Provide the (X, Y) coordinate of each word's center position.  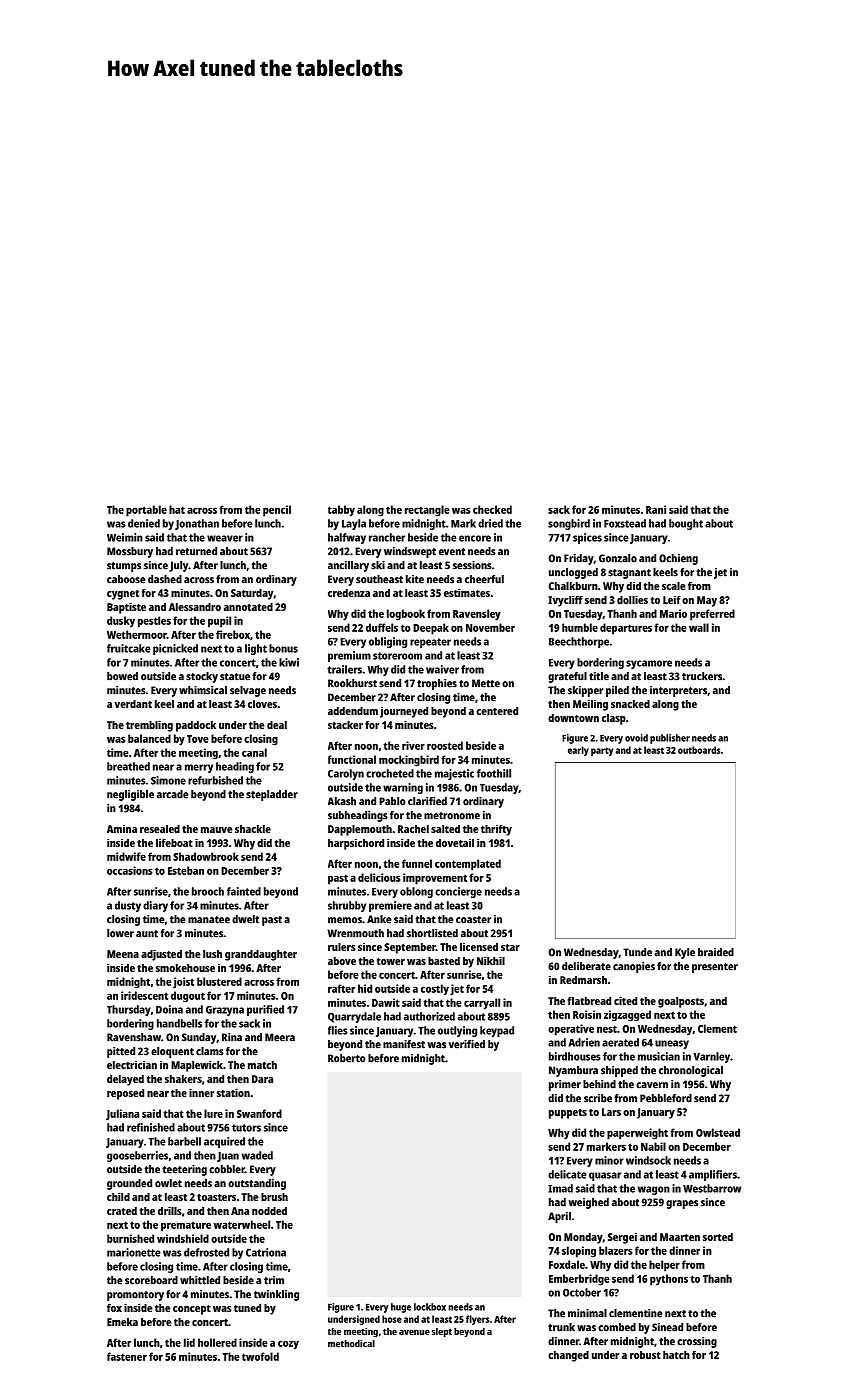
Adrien (584, 1042)
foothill (494, 773)
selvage (248, 691)
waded (257, 1155)
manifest (404, 1044)
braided (716, 952)
